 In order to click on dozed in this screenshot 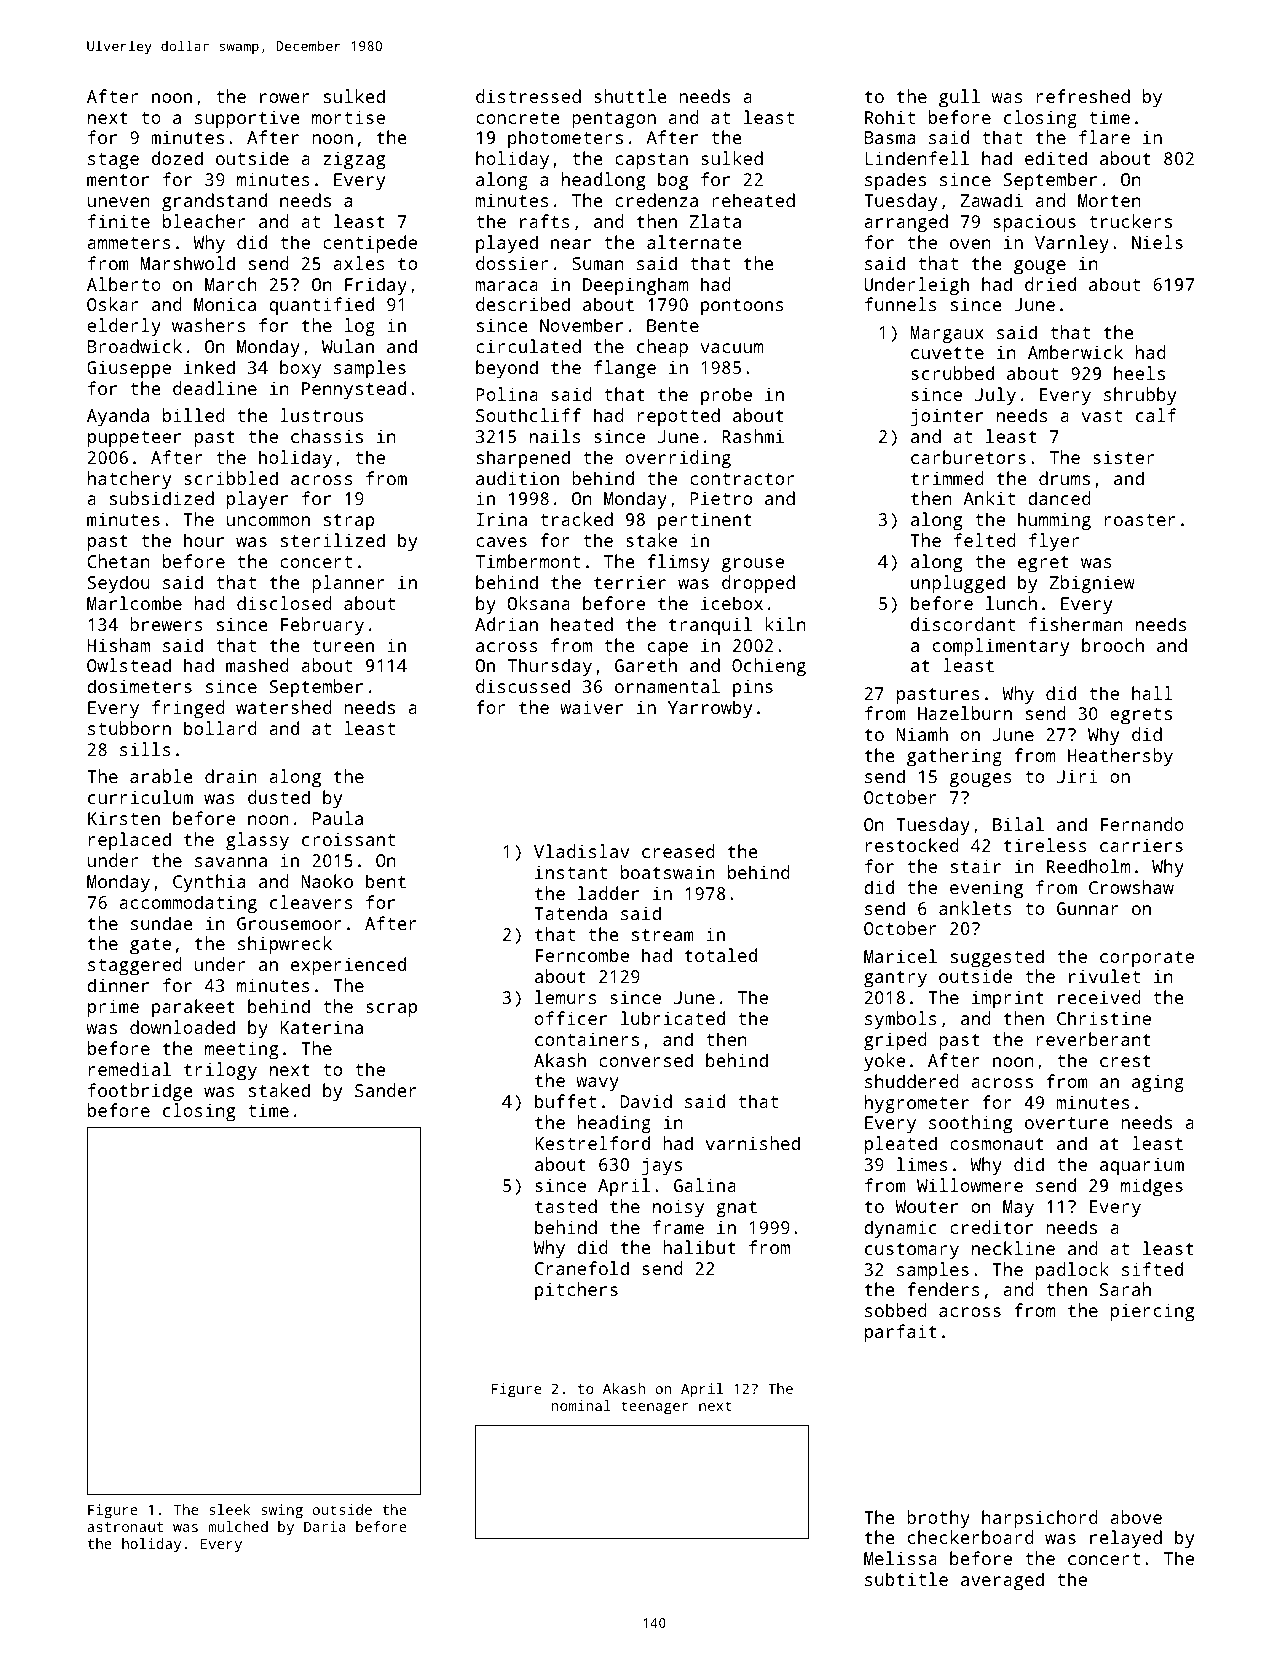, I will do `click(177, 158)`.
